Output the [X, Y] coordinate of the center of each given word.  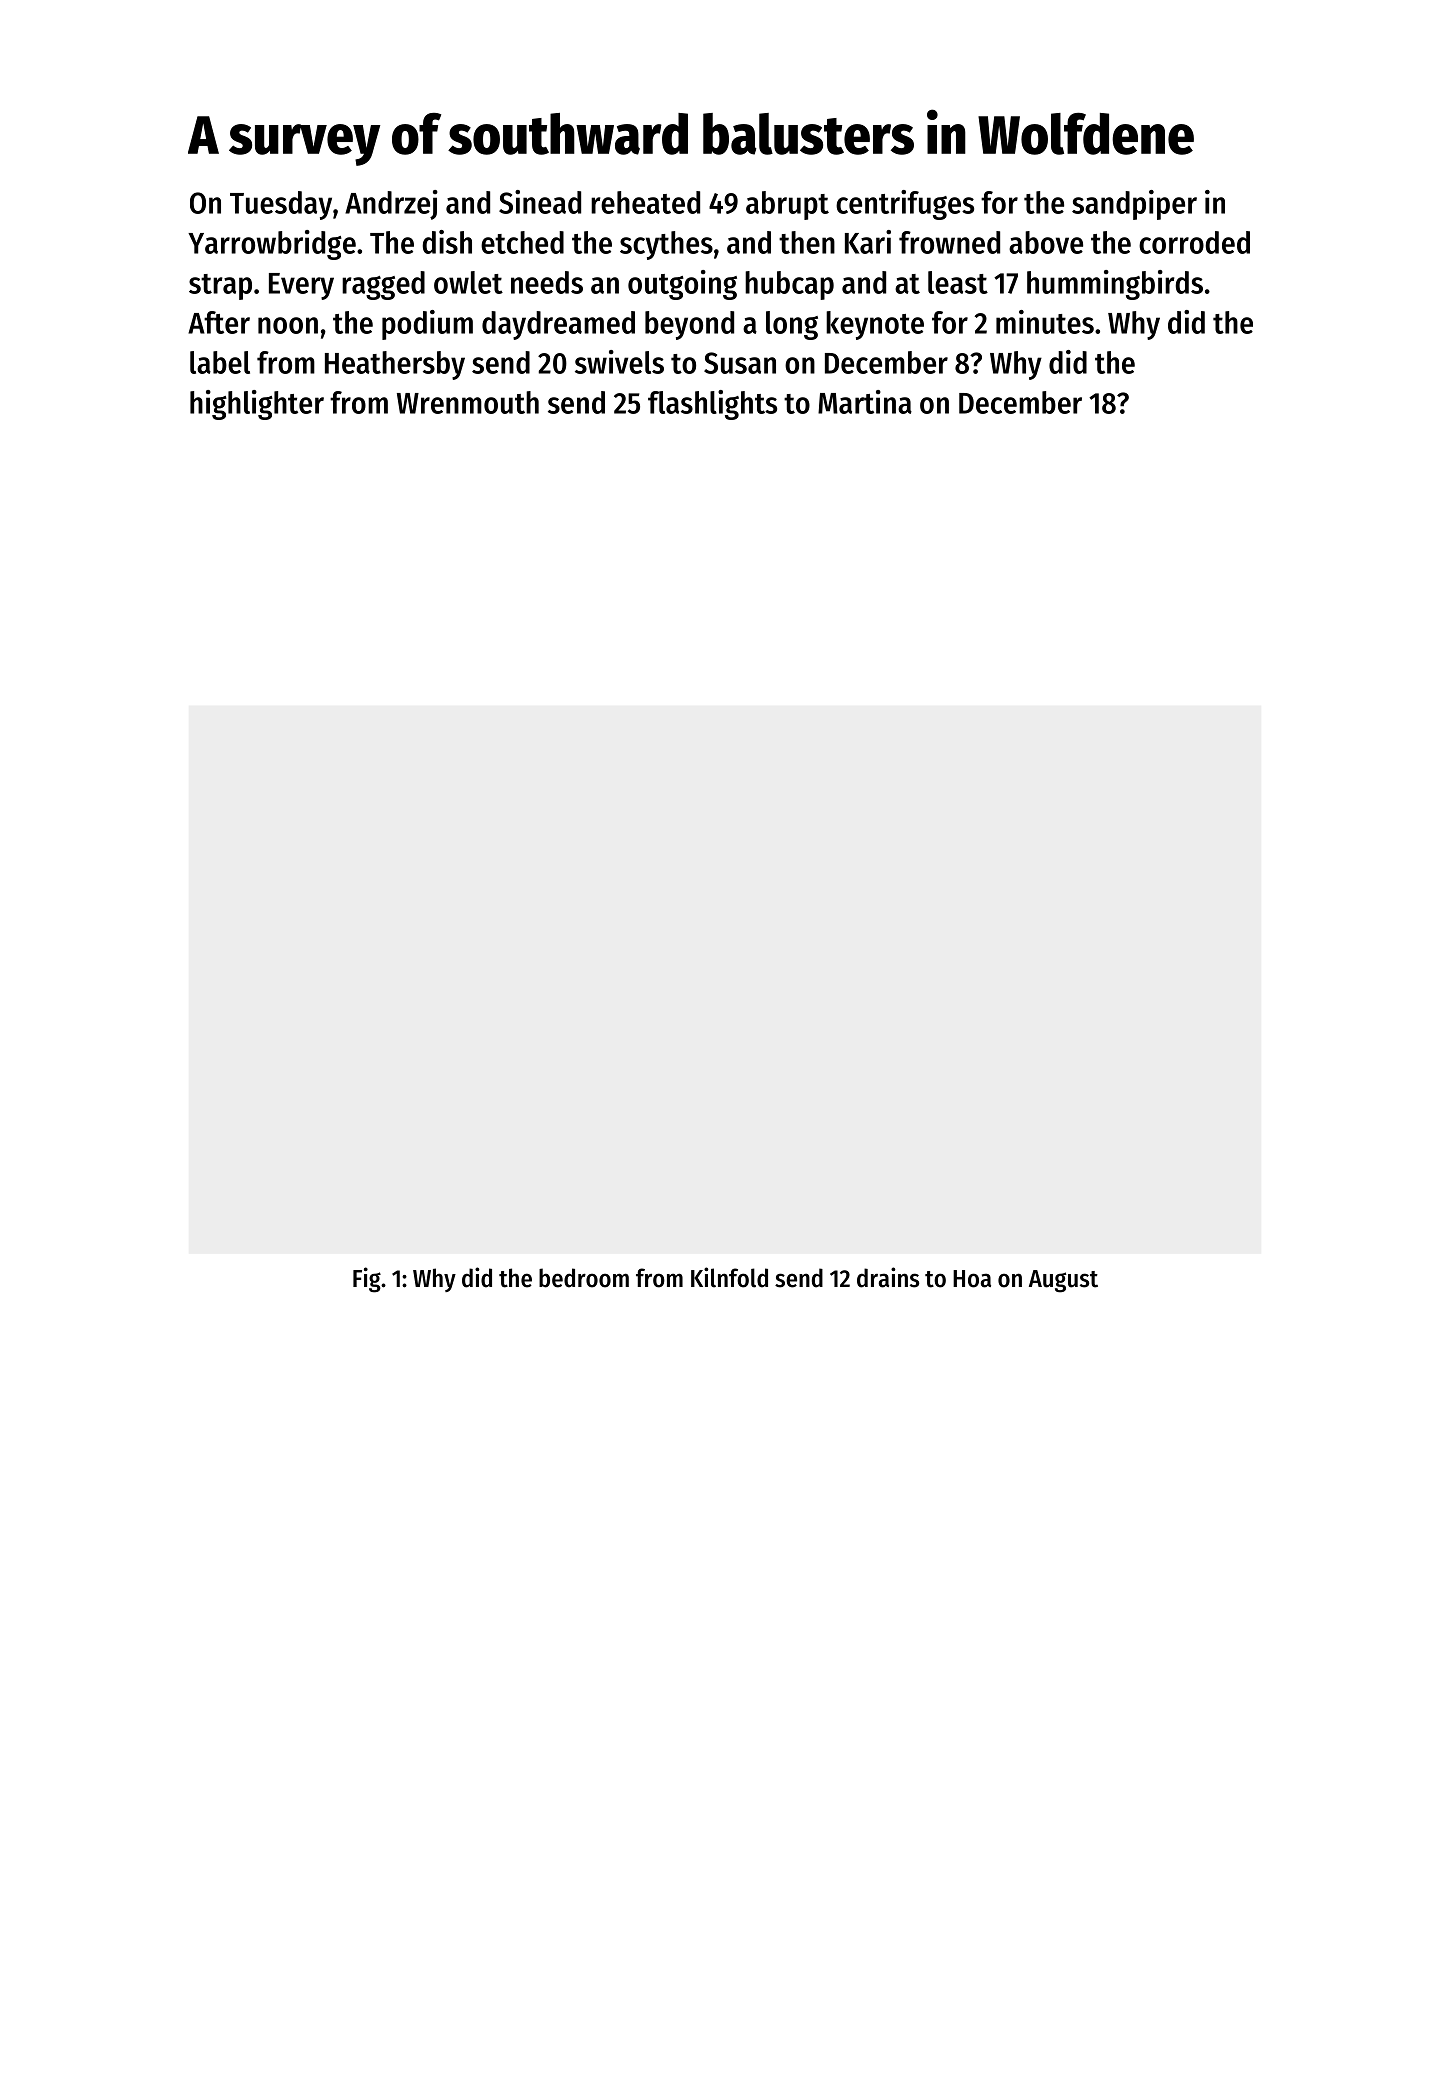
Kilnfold [729, 1277]
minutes [1045, 322]
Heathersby [395, 365]
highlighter [257, 405]
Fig [367, 1280]
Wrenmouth [468, 402]
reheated [645, 202]
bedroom [584, 1278]
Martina [865, 402]
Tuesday [281, 205]
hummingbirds [1115, 285]
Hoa [972, 1279]
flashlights [712, 405]
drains [888, 1277]
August [1063, 1281]
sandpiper [1134, 205]
